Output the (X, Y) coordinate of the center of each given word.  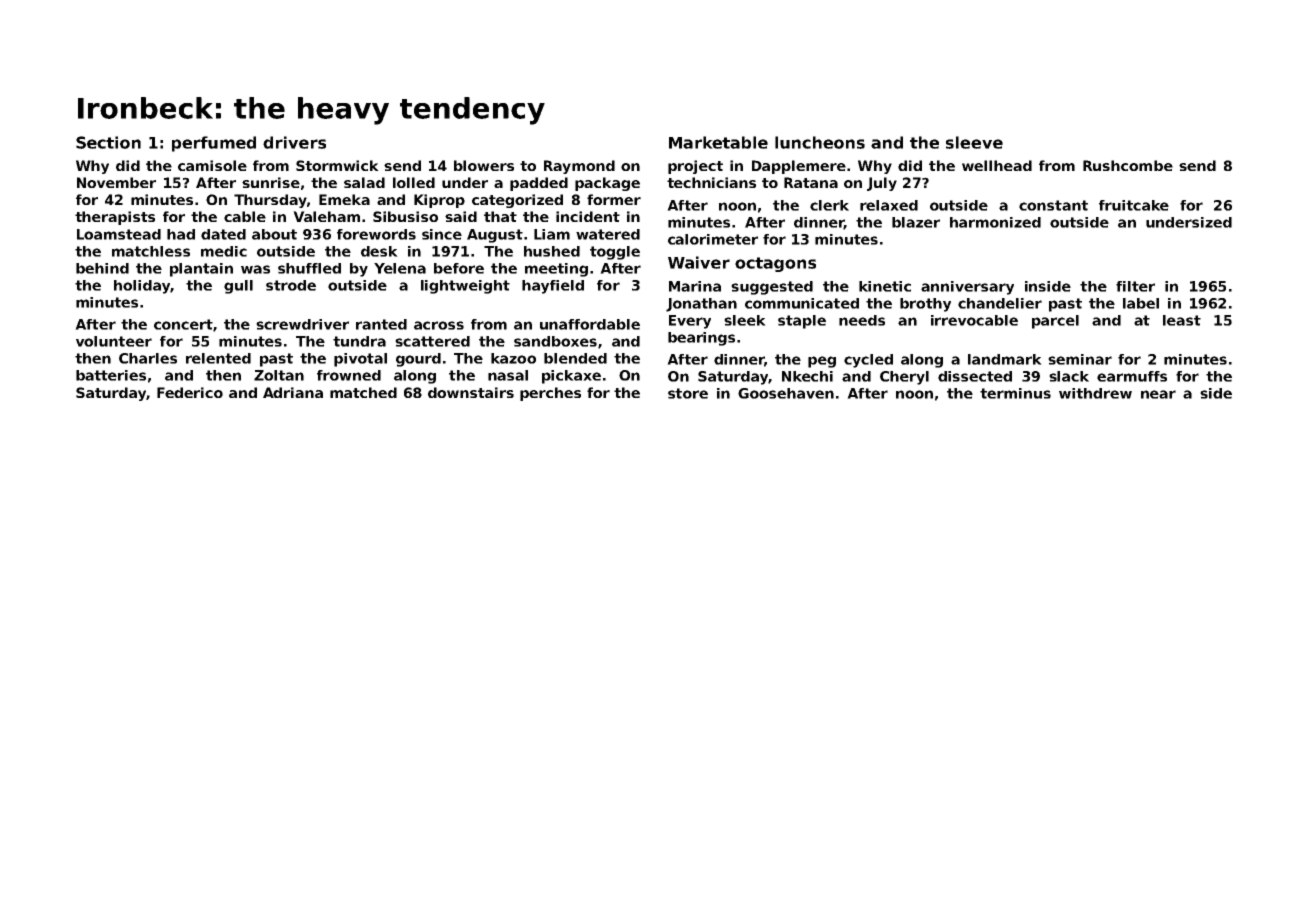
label (1141, 303)
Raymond (579, 167)
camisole (212, 165)
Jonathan (701, 305)
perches (550, 394)
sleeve (974, 142)
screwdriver (302, 324)
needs (862, 320)
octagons (775, 264)
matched (363, 392)
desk (379, 251)
